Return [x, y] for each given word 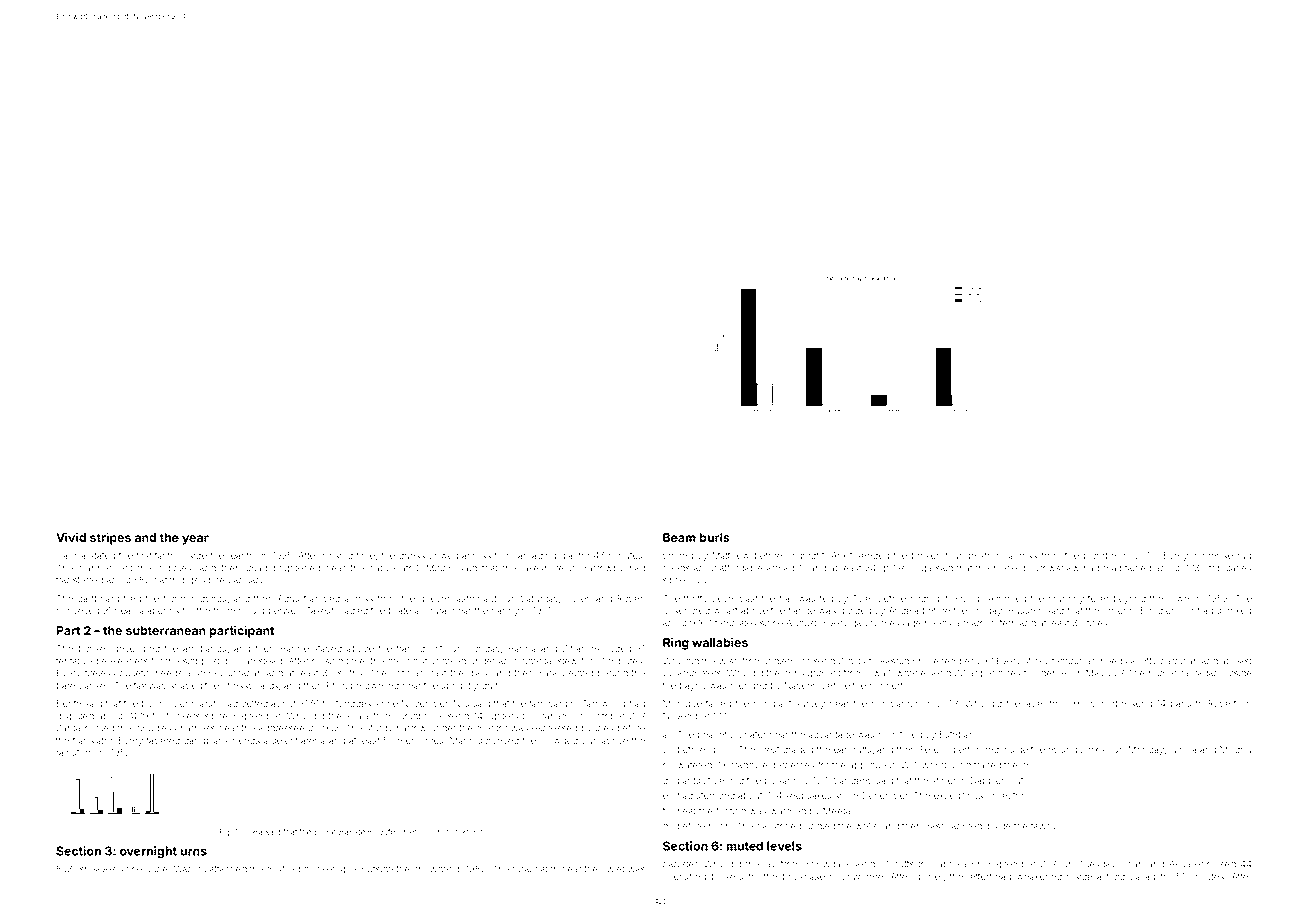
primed [678, 556]
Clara [252, 831]
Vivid [71, 537]
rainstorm [76, 753]
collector [1005, 795]
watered [694, 765]
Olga [921, 569]
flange [801, 611]
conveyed [77, 611]
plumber [1101, 556]
